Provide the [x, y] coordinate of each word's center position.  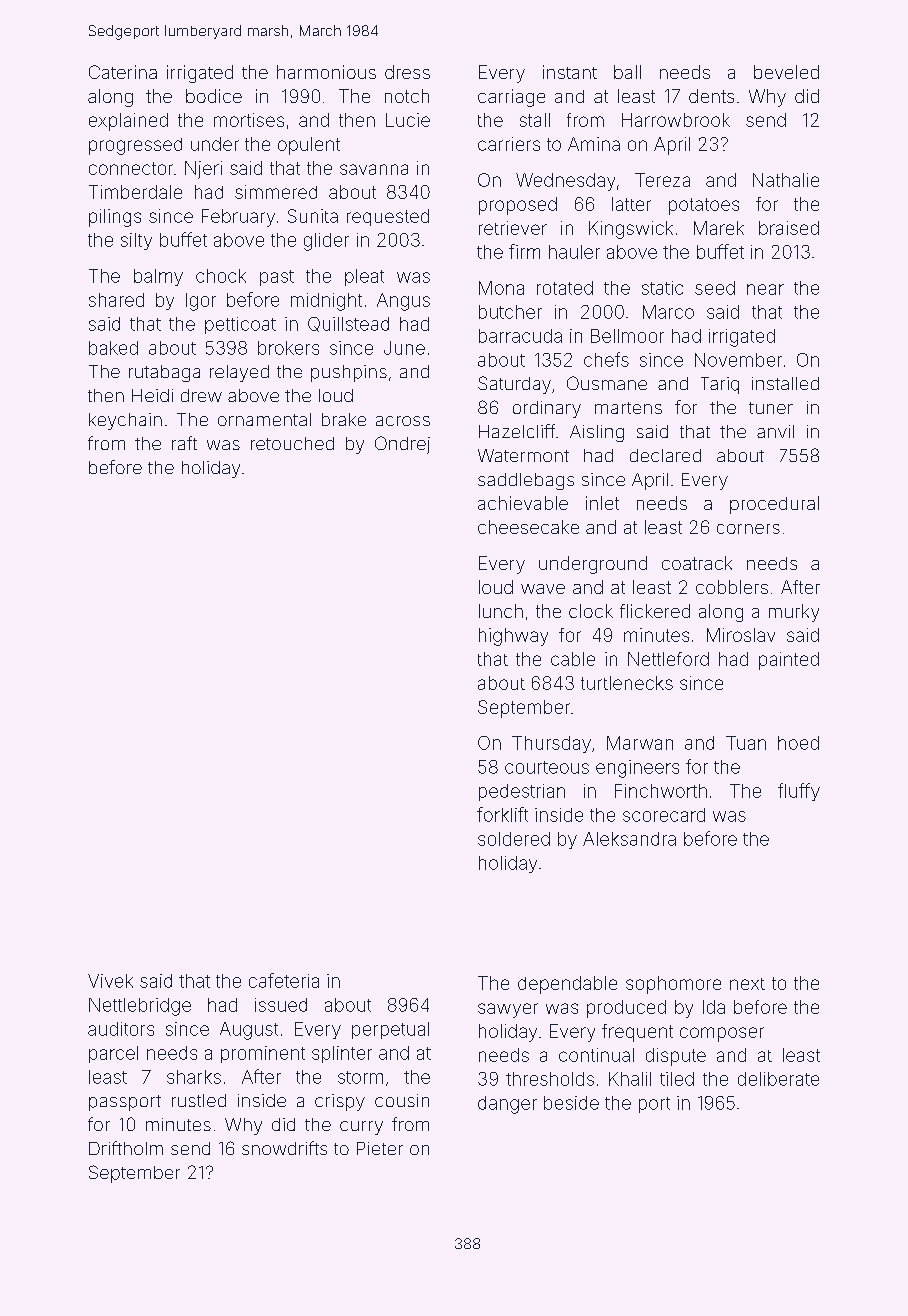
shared [116, 300]
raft [184, 443]
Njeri [203, 170]
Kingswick [631, 230]
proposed [518, 206]
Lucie [408, 120]
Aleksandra [629, 839]
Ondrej [402, 445]
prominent [263, 1054]
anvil [775, 431]
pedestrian [522, 792]
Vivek [110, 981]
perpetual [390, 1030]
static [662, 288]
